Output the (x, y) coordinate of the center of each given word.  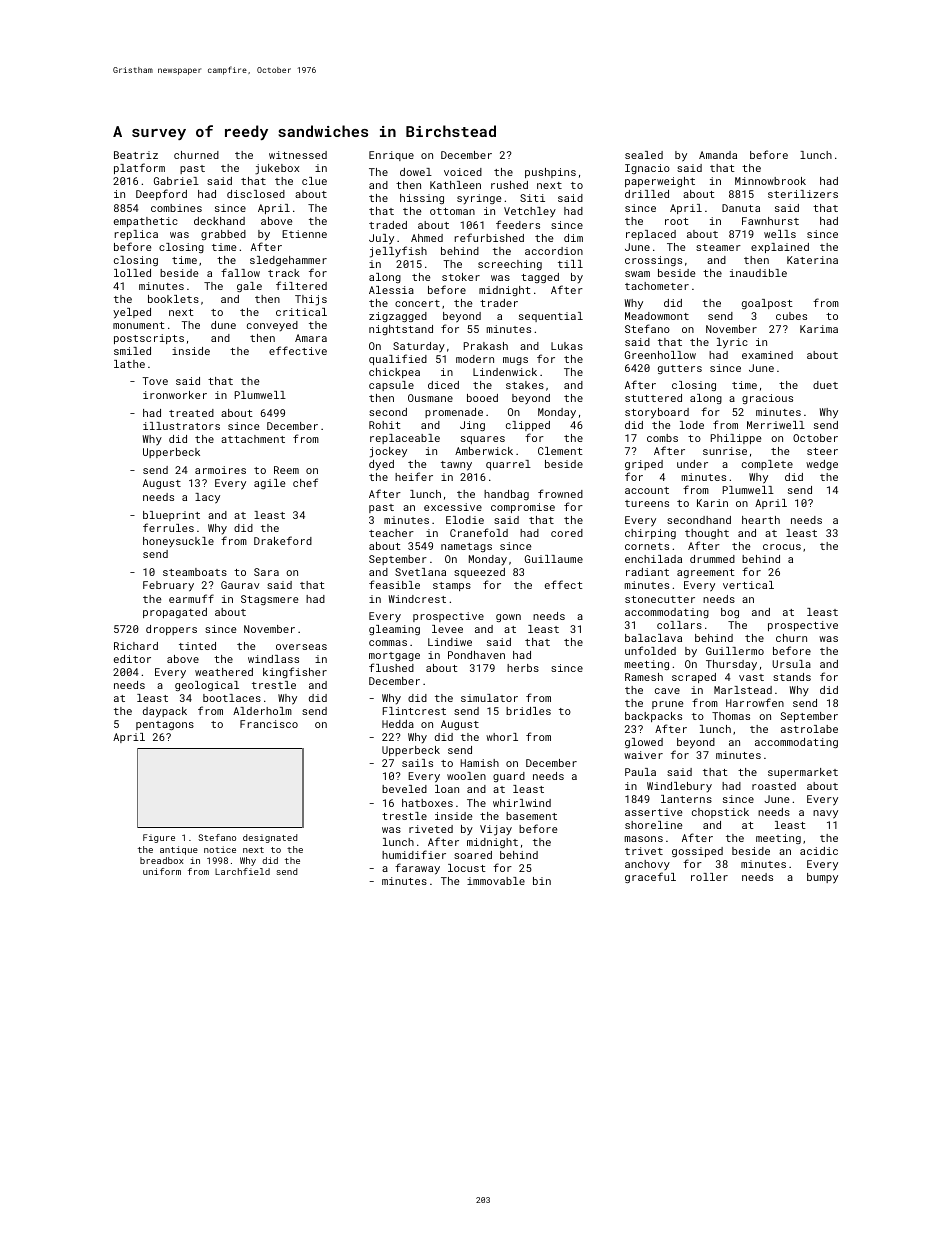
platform (139, 168)
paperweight (660, 182)
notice (220, 849)
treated (191, 413)
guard (509, 777)
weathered (224, 672)
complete (767, 465)
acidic (819, 851)
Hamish (480, 763)
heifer (414, 476)
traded (388, 225)
